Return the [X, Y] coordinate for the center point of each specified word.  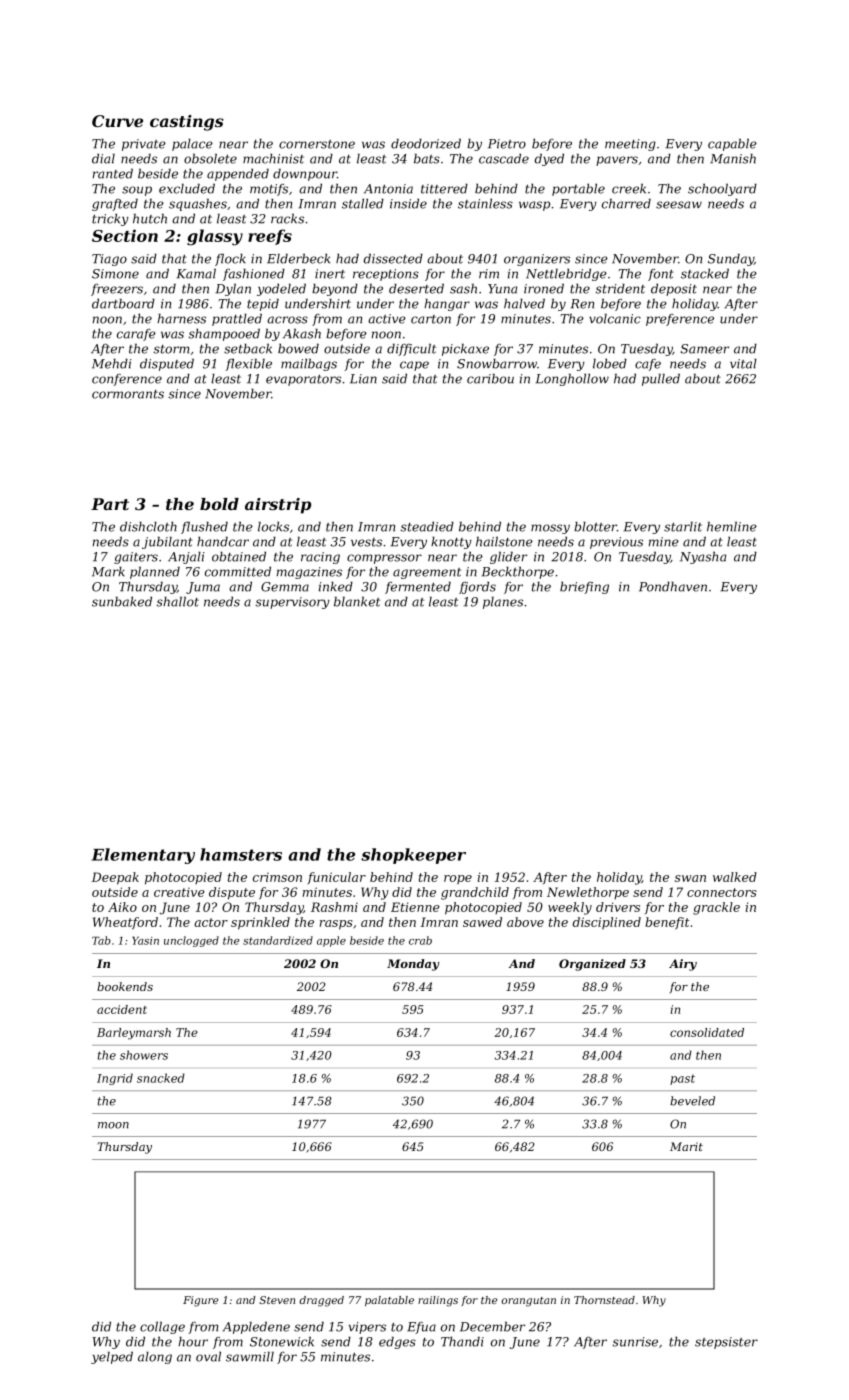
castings [187, 123]
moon [113, 1125]
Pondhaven [673, 587]
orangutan [528, 1302]
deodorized [426, 144]
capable [732, 145]
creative [179, 892]
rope [458, 879]
